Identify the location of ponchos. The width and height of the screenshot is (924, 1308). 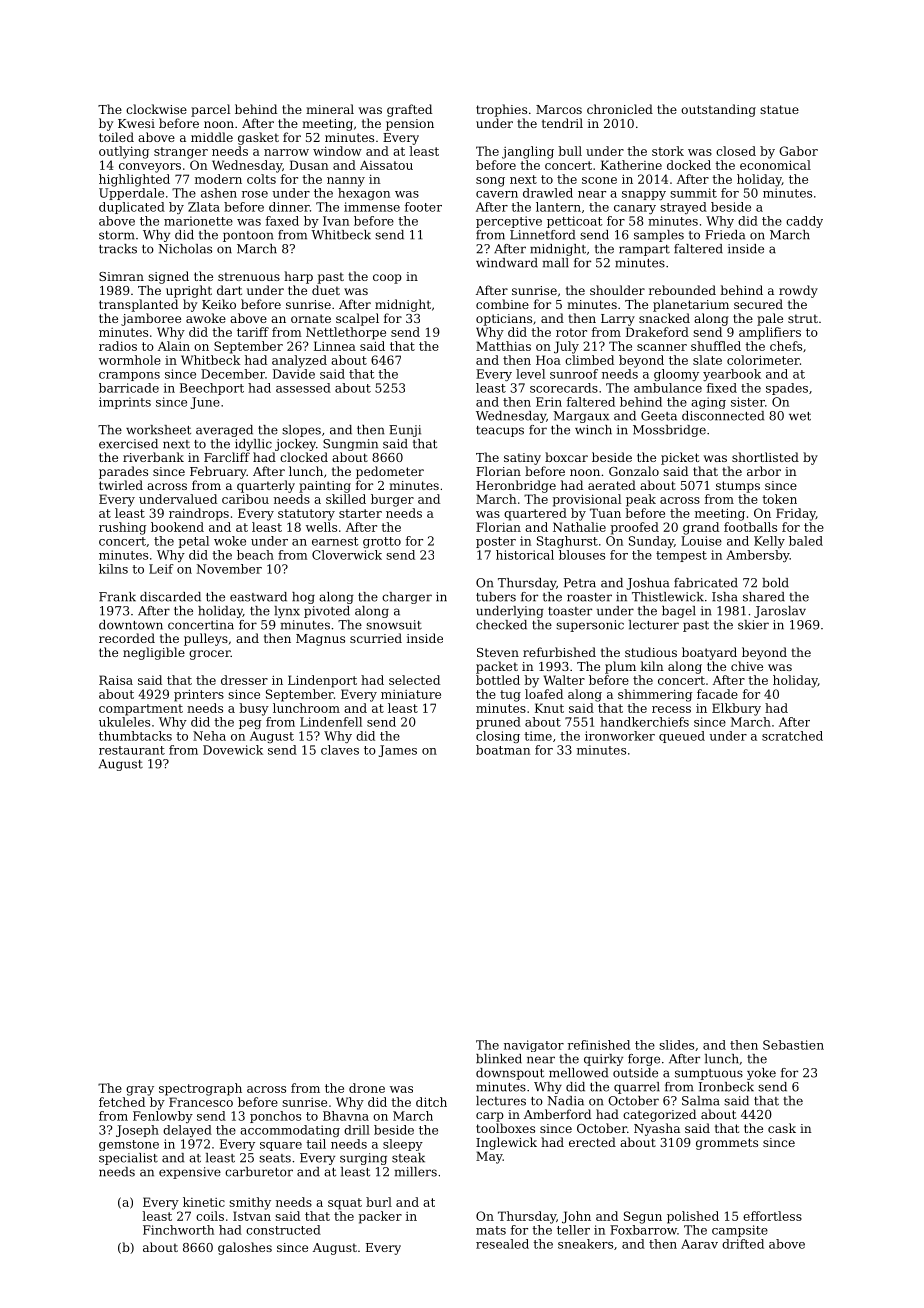
(275, 1117).
